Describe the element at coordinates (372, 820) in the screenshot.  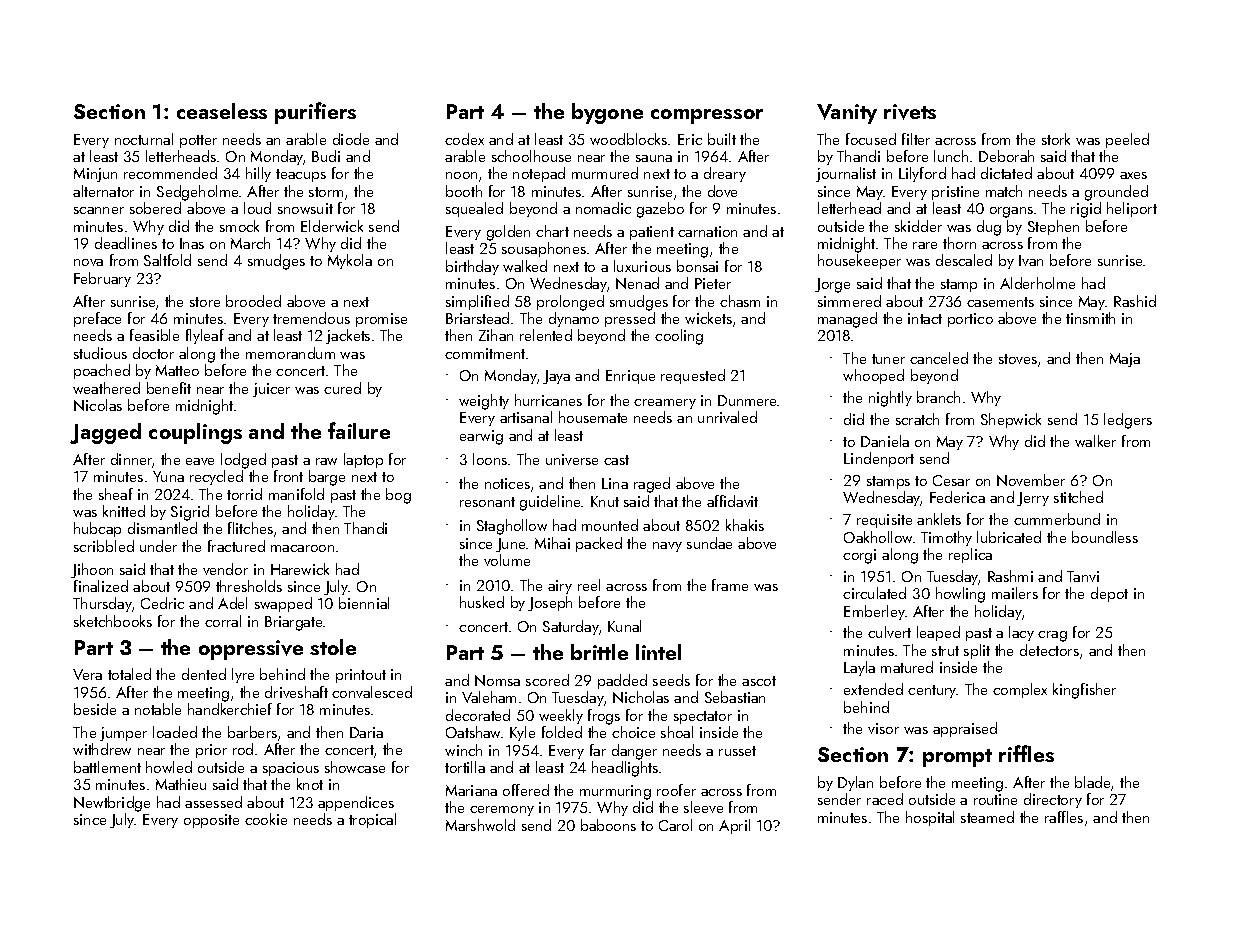
I see `tropical` at that location.
